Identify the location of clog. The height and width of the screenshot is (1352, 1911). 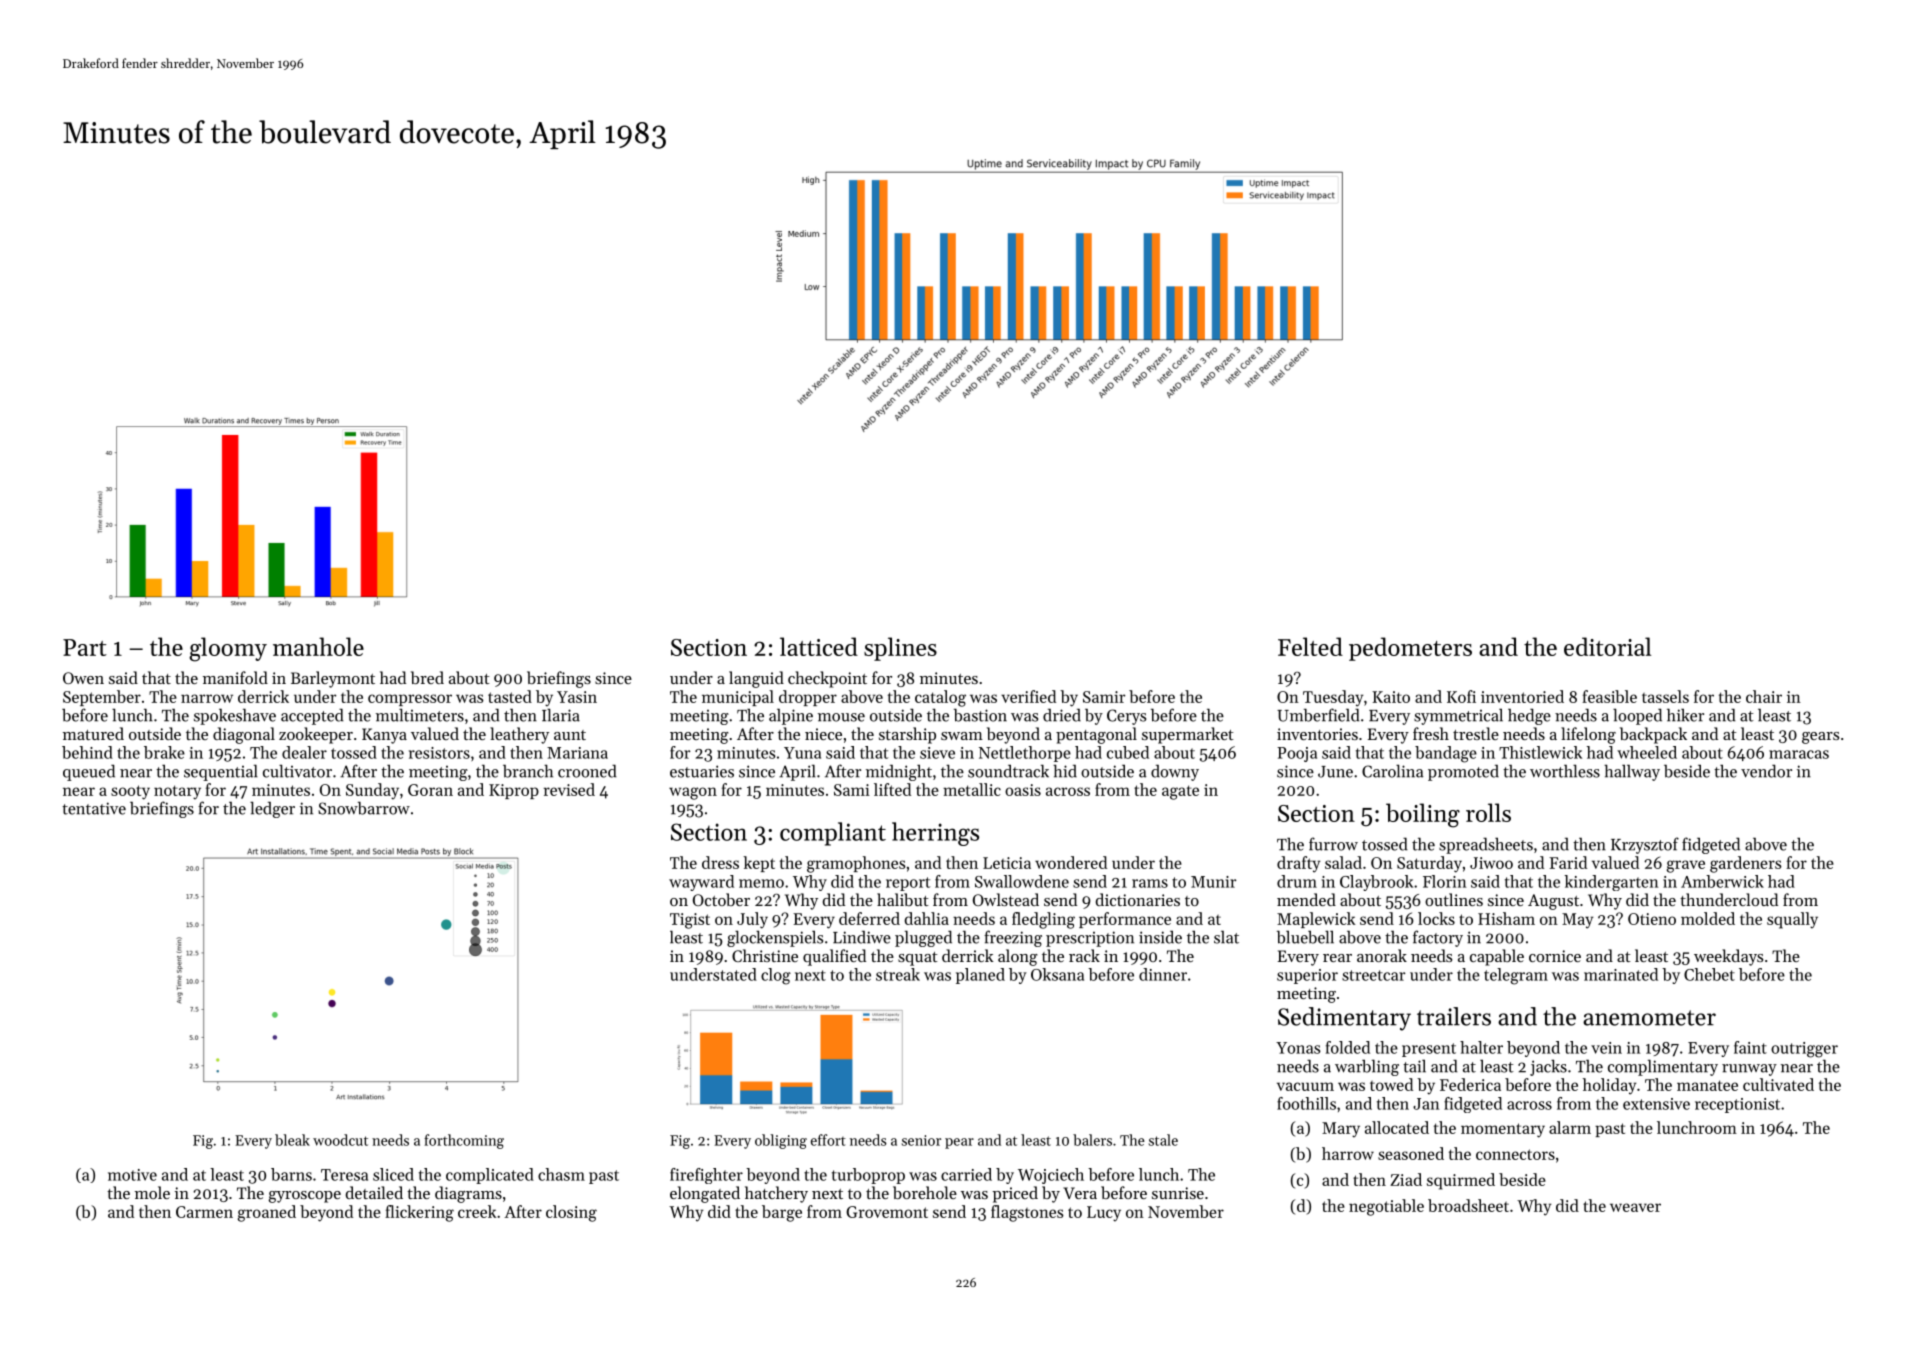
(776, 976).
